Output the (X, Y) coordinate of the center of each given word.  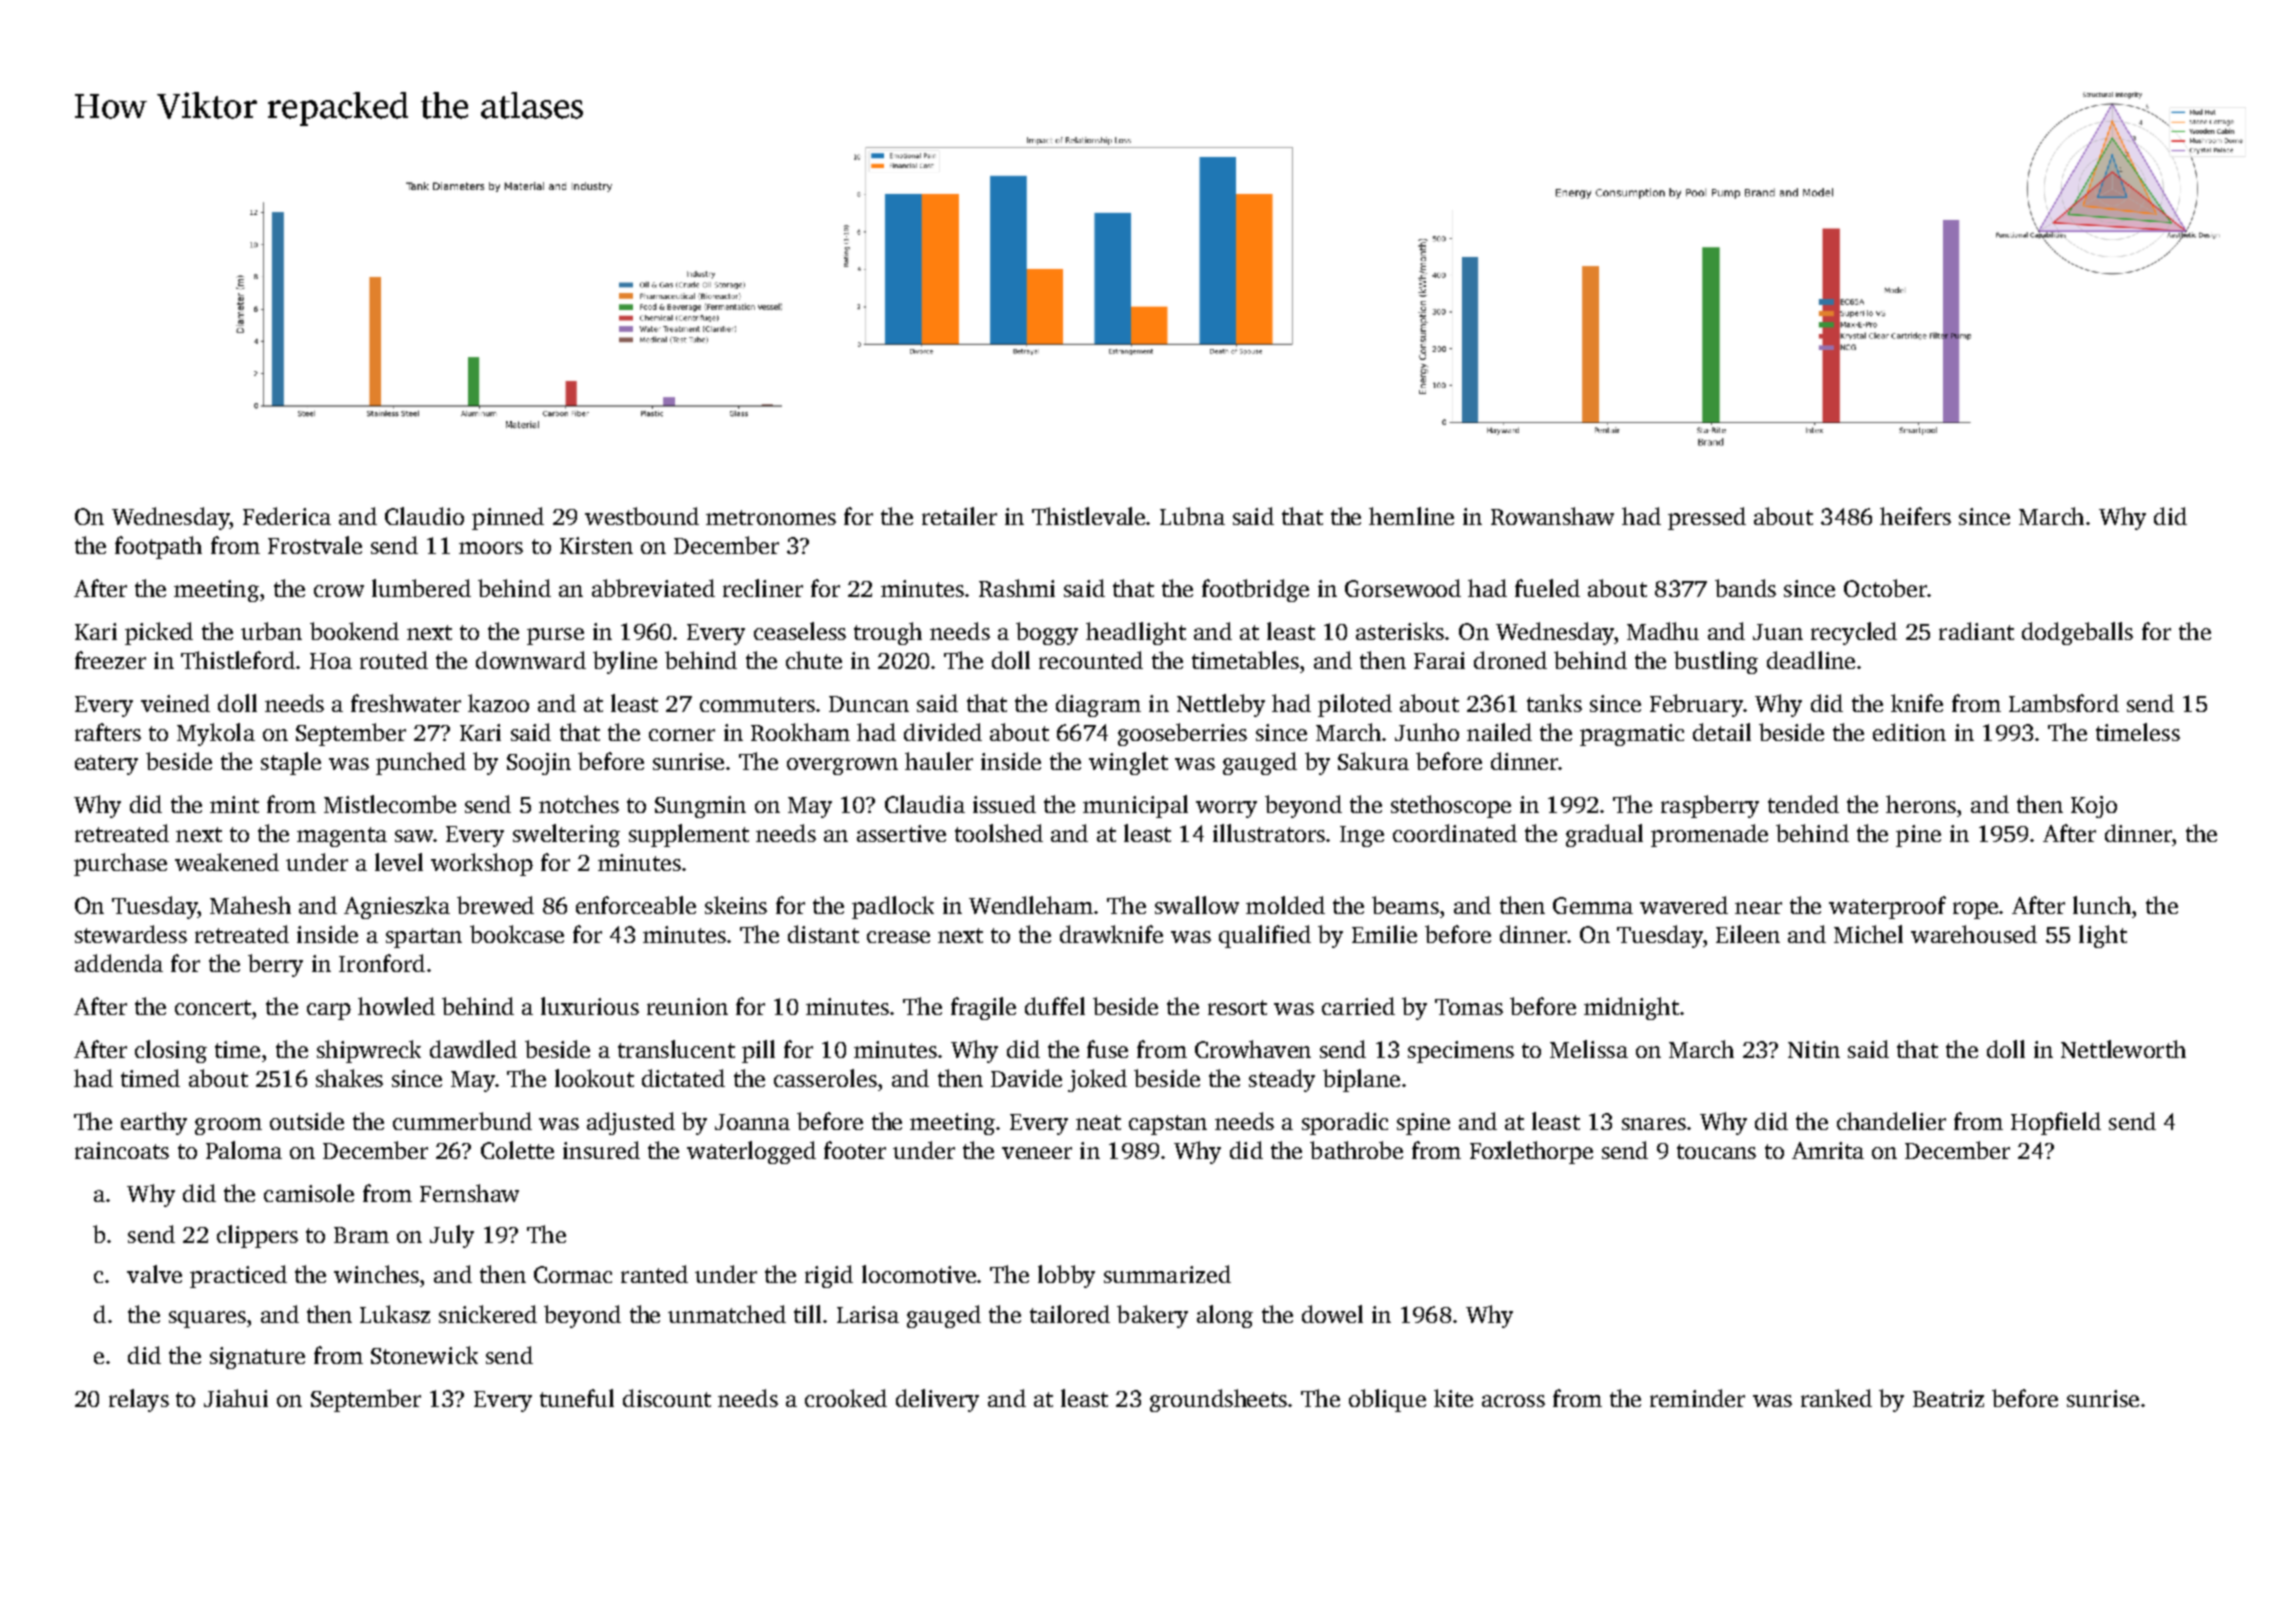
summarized (1167, 1274)
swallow (1197, 905)
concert (213, 1007)
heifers (1915, 516)
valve (154, 1274)
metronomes (771, 517)
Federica (287, 516)
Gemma (1593, 905)
